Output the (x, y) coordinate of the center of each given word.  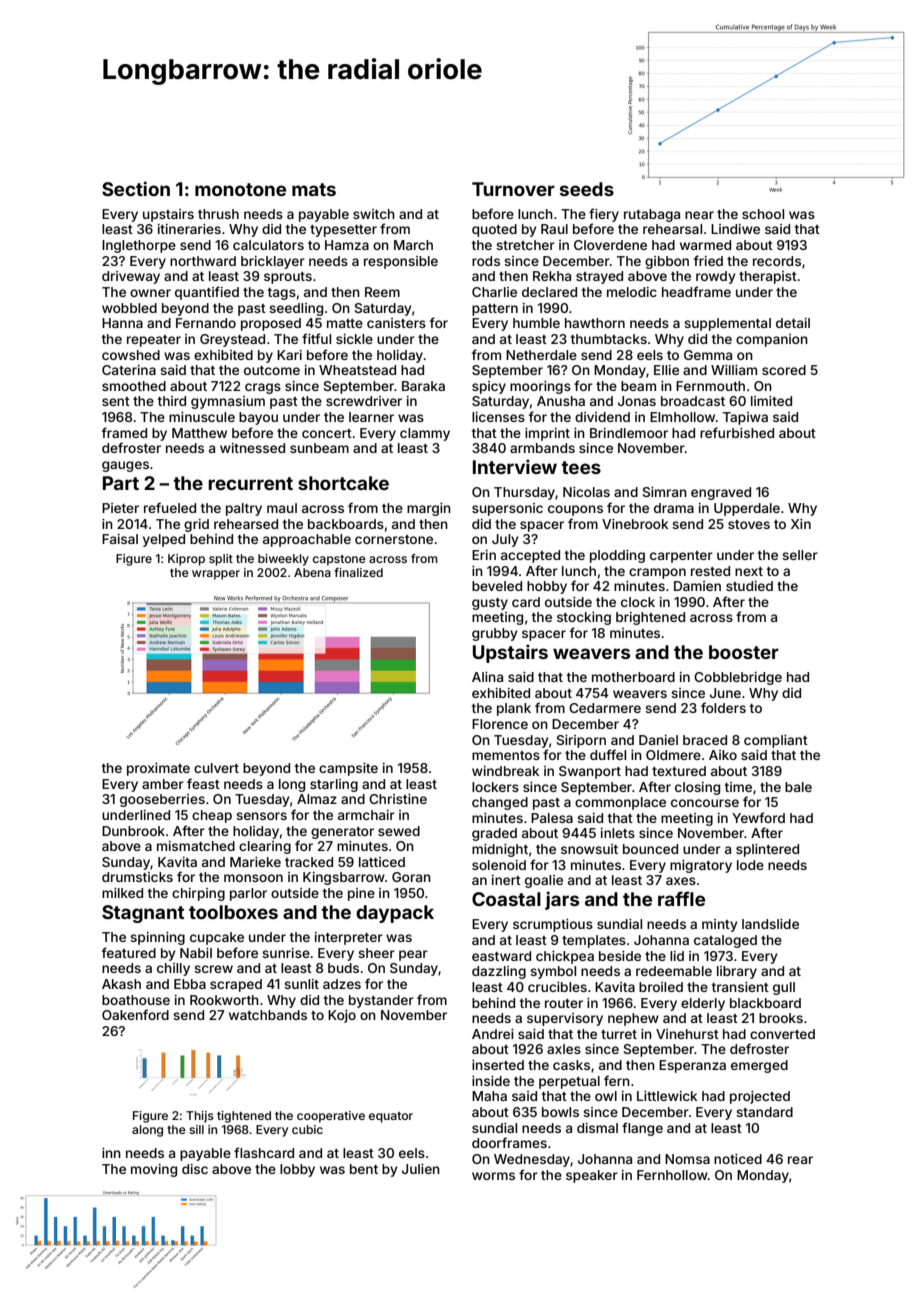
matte (345, 323)
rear (800, 1160)
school (763, 214)
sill (196, 1129)
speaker (592, 1176)
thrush (218, 214)
